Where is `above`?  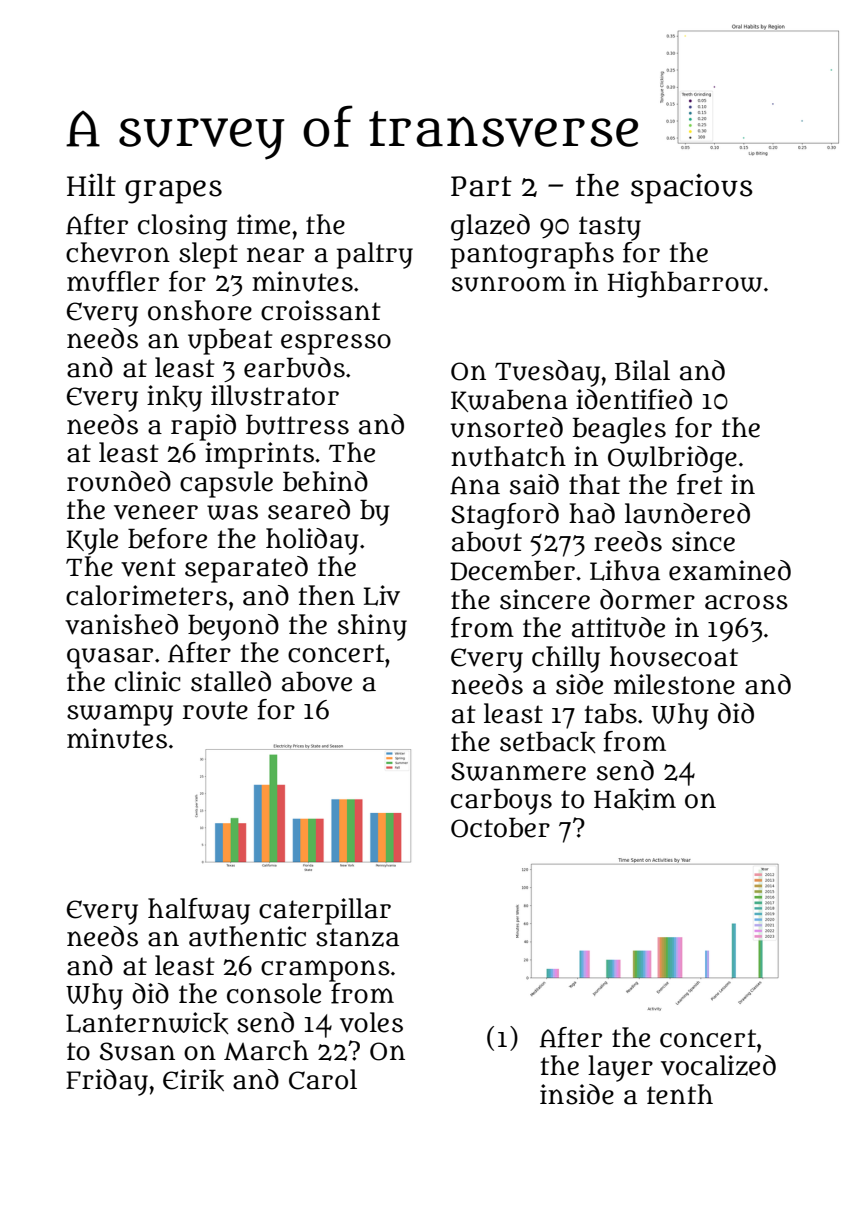
above is located at coordinates (317, 681).
